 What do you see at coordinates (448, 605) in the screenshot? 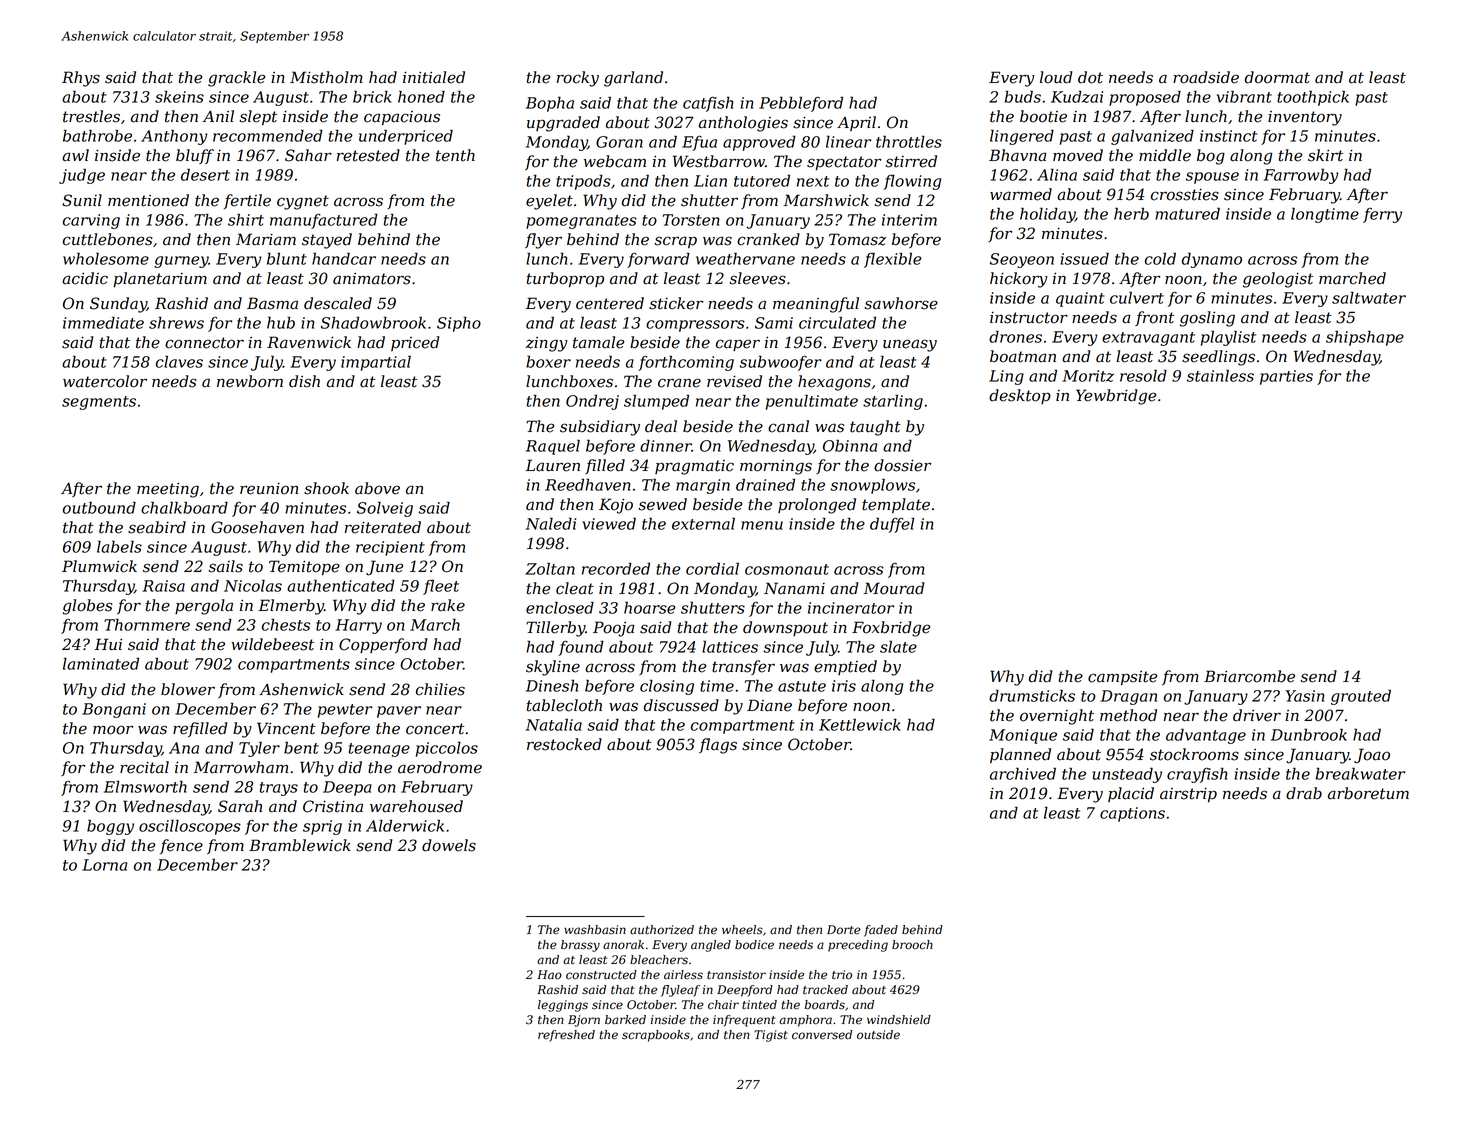
I see `rake` at bounding box center [448, 605].
